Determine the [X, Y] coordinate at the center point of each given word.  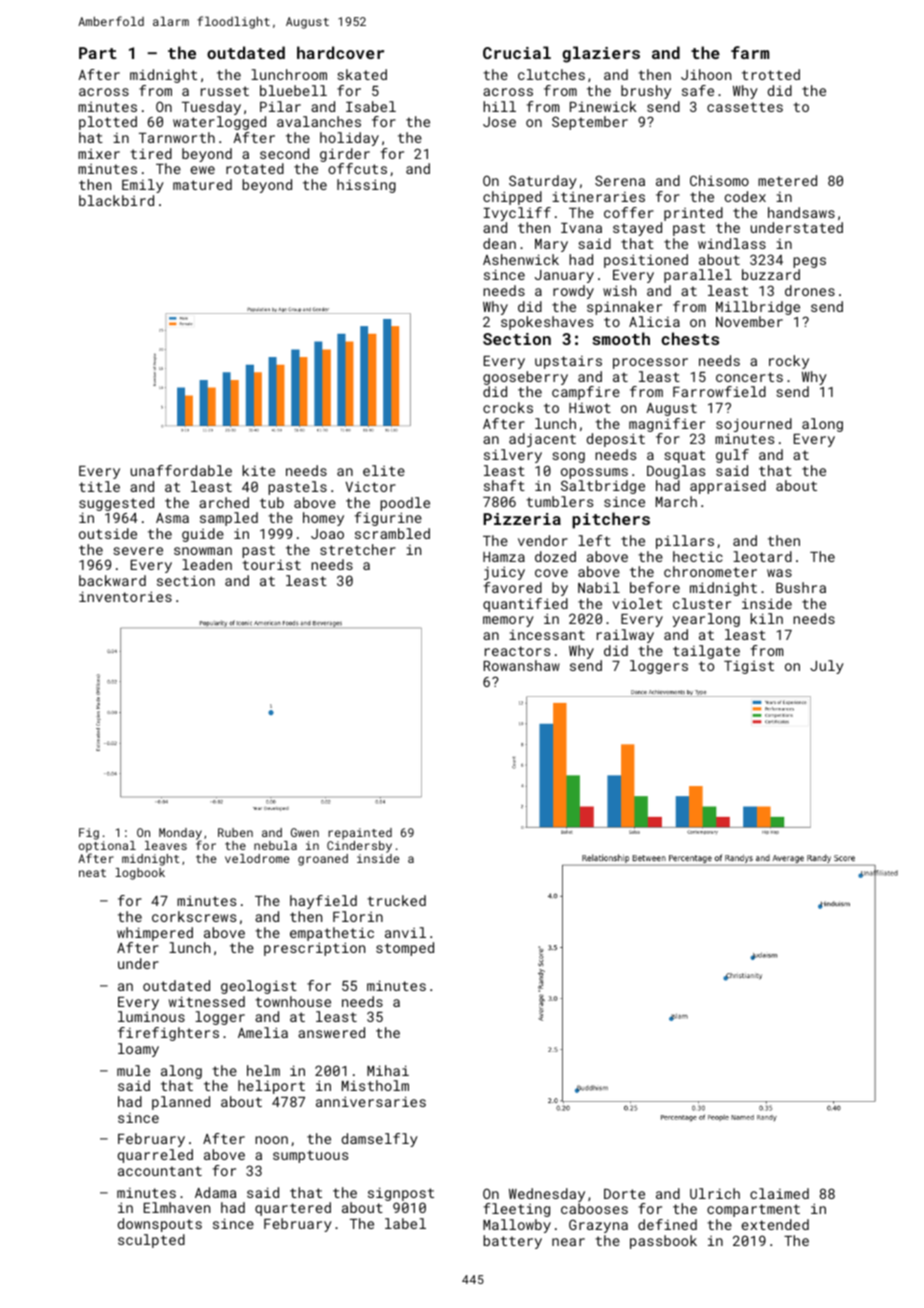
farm [750, 52]
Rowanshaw [522, 665]
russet [225, 91]
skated [362, 74]
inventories [125, 596]
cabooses [594, 1208]
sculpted [151, 1241]
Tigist [749, 667]
